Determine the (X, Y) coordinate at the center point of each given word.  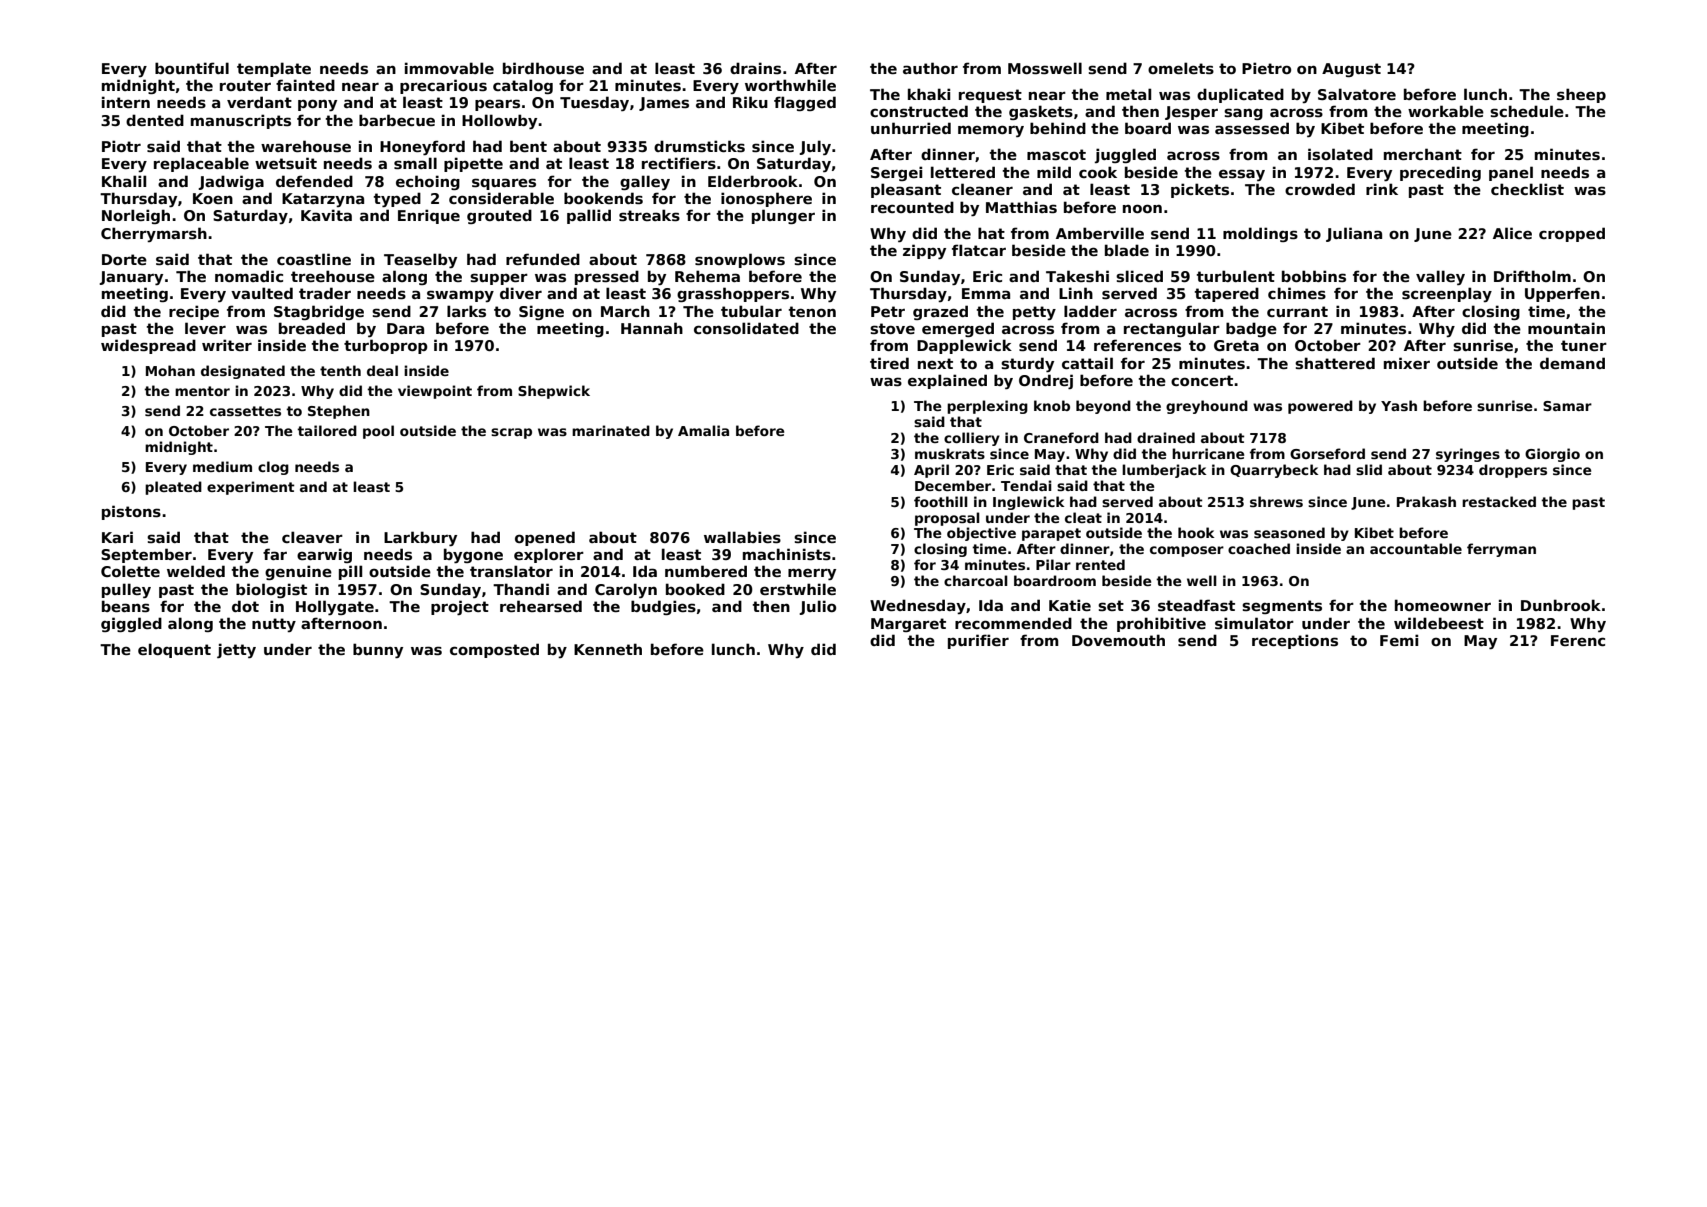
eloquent (174, 650)
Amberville (1100, 233)
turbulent (1236, 276)
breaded (312, 328)
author (930, 68)
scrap (511, 433)
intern (126, 102)
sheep (1581, 95)
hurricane (1208, 453)
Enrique (429, 216)
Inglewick (1029, 503)
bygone (473, 555)
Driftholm (1532, 276)
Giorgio (1552, 455)
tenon (812, 311)
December (953, 485)
